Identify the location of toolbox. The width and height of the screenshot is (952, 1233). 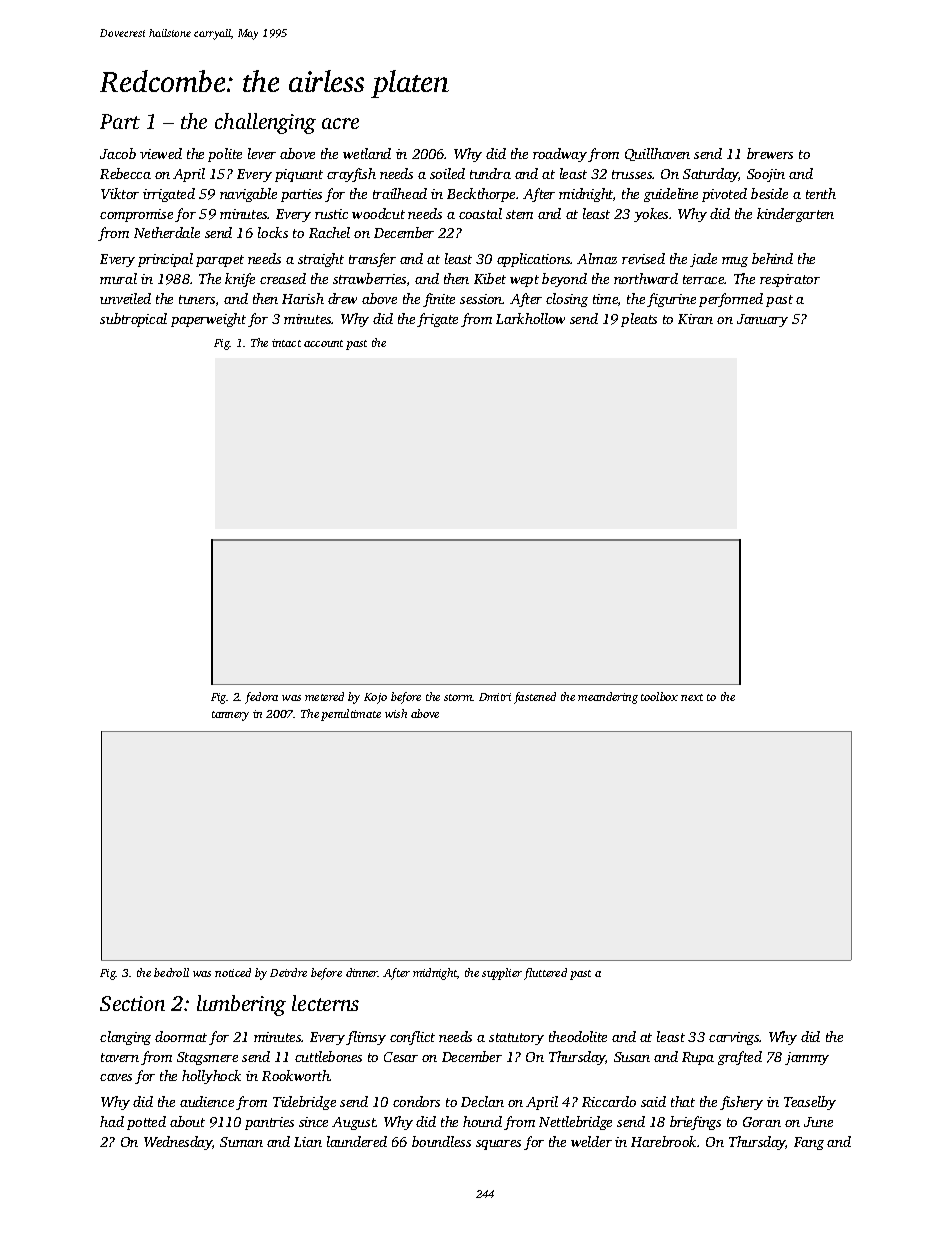
(659, 696).
